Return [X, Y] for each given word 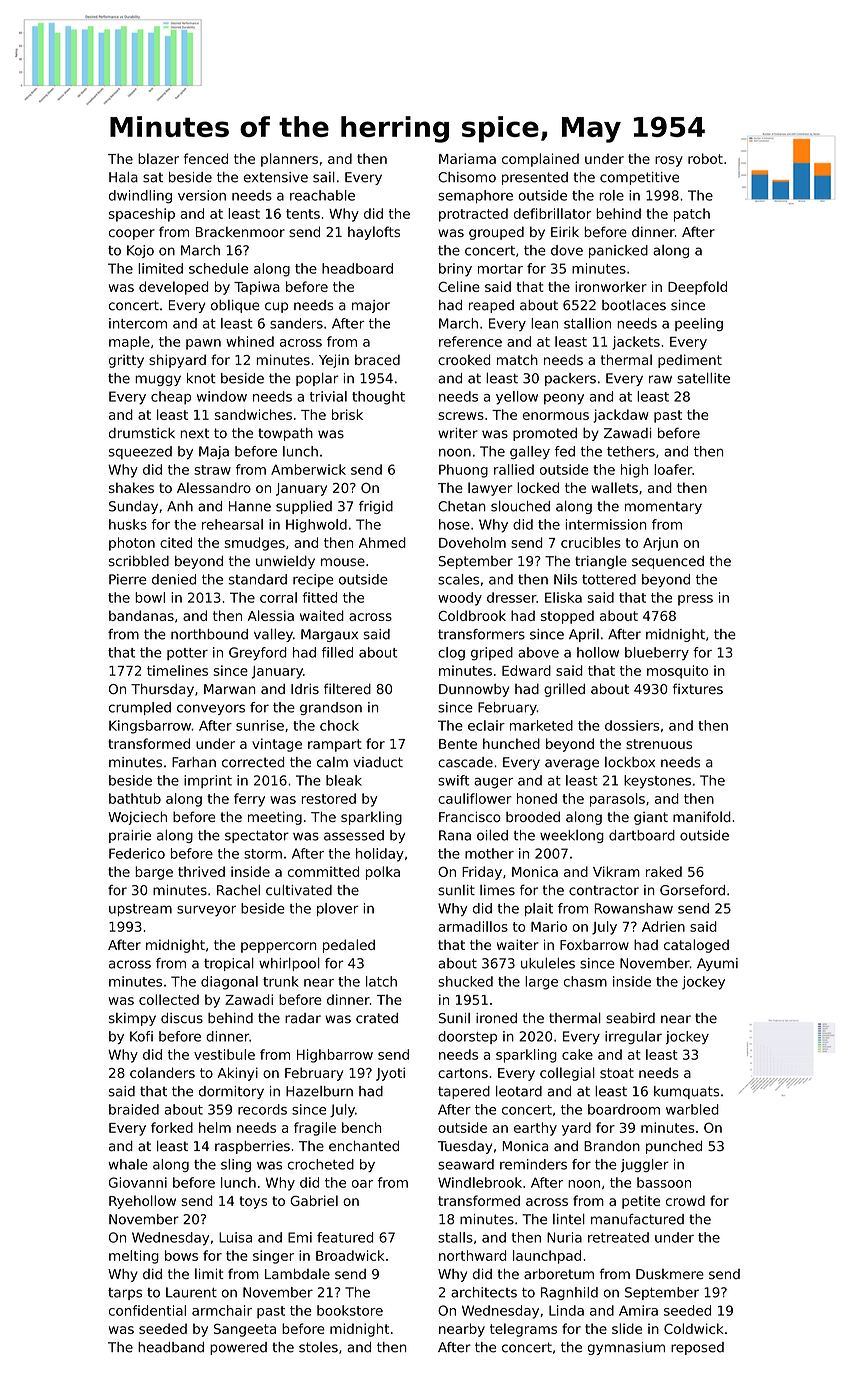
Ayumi [717, 964]
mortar [500, 269]
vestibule [224, 1054]
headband [171, 1347]
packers [570, 379]
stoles [318, 1347]
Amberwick [308, 469]
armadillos [473, 926]
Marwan [229, 689]
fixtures [698, 689]
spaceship [142, 215]
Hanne [250, 506]
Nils [565, 579]
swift [453, 780]
